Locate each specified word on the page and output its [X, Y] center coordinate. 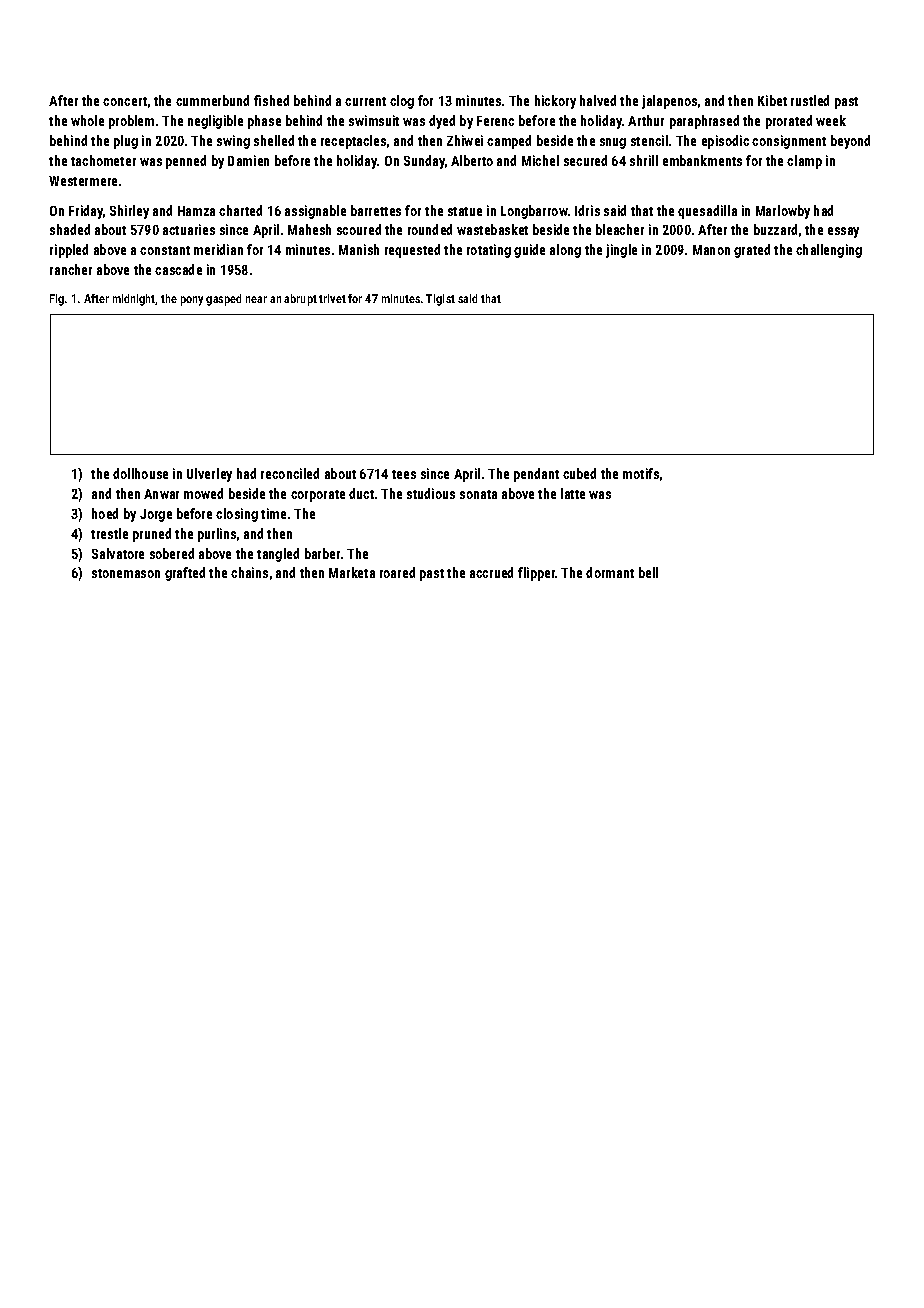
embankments [702, 160]
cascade [178, 269]
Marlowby [783, 212]
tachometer [103, 160]
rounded [430, 229]
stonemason [126, 573]
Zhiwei [465, 140]
